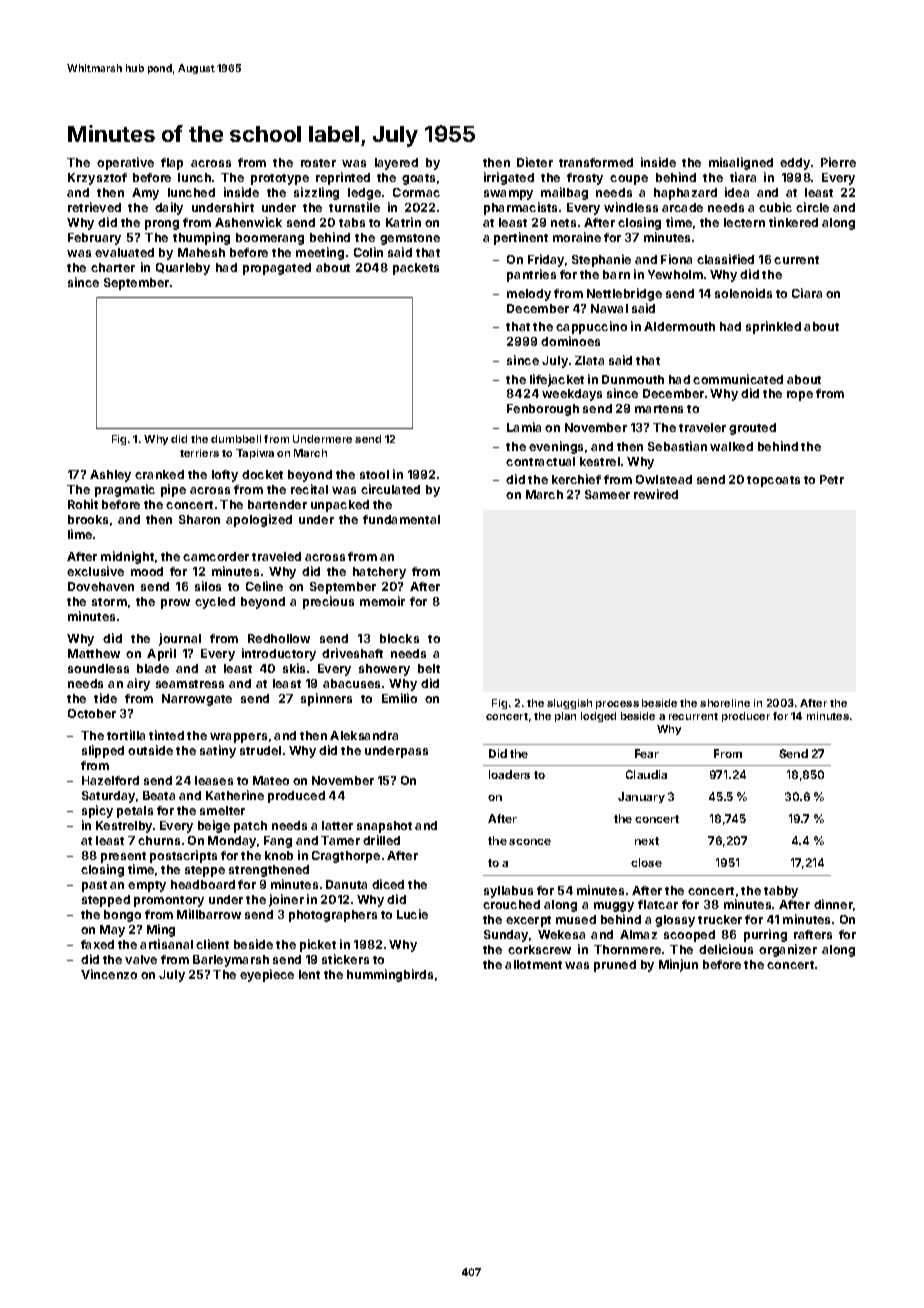  I want to click on eyepiece, so click(267, 975).
